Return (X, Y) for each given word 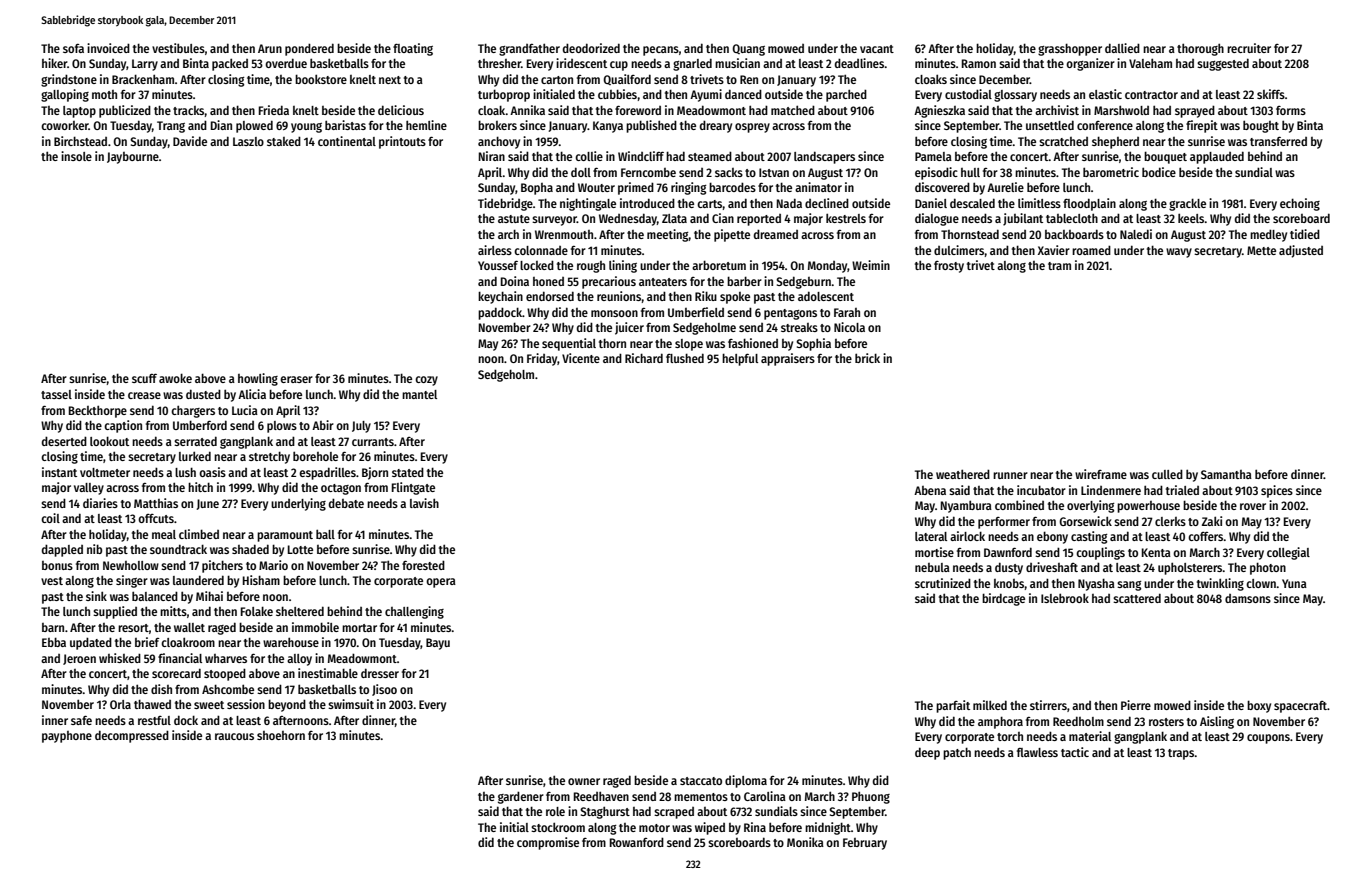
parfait (953, 706)
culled (1167, 474)
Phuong (871, 797)
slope (689, 345)
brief (147, 642)
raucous (234, 736)
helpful (740, 359)
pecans (661, 51)
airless (495, 250)
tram (1059, 266)
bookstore (321, 79)
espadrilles (327, 473)
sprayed (1195, 111)
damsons (1248, 598)
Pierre (1136, 705)
